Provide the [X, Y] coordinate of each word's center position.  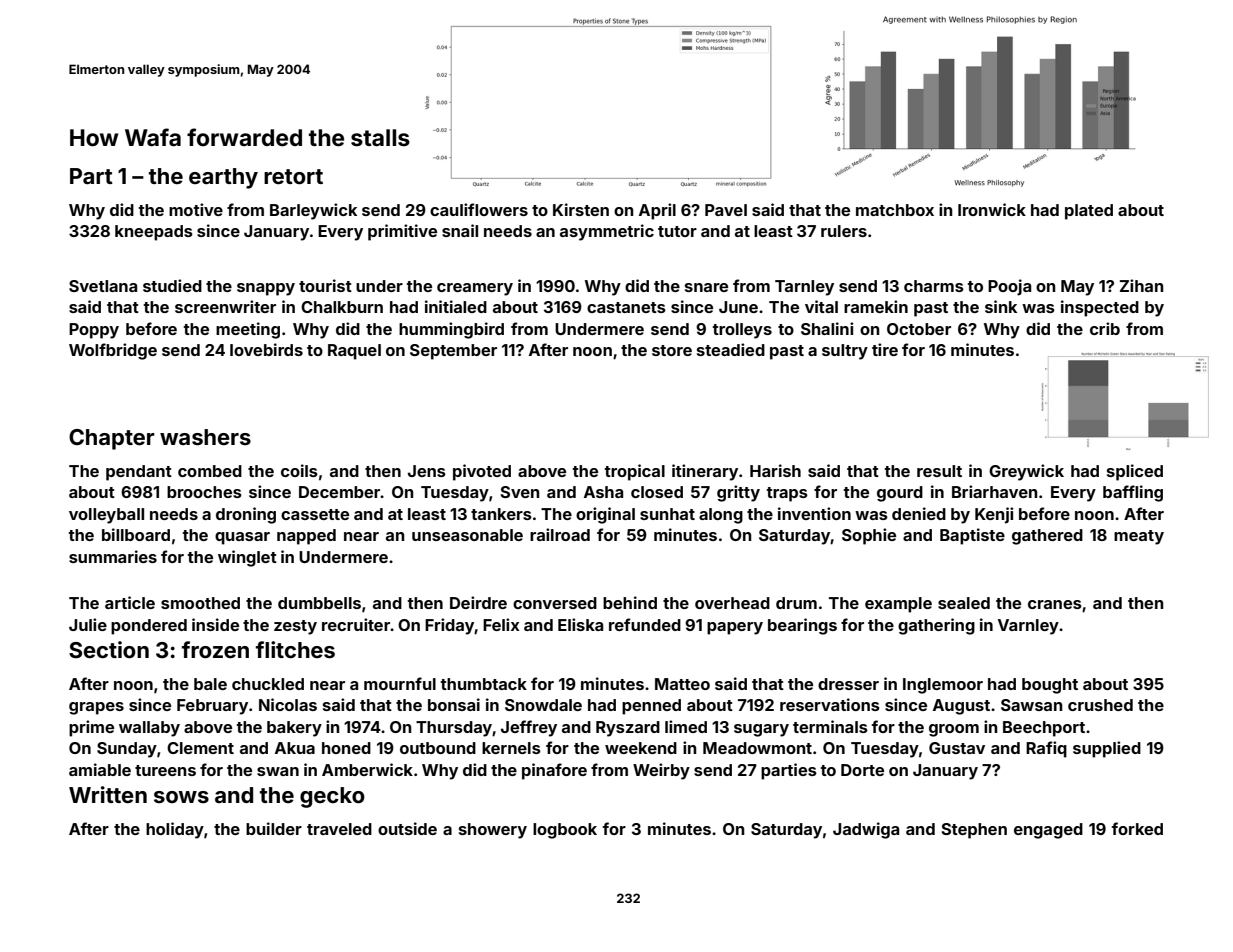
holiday [175, 830]
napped [306, 537]
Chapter [112, 439]
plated [1089, 212]
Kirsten [581, 209]
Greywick [1026, 472]
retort [293, 176]
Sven [520, 492]
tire [885, 349]
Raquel [354, 352]
